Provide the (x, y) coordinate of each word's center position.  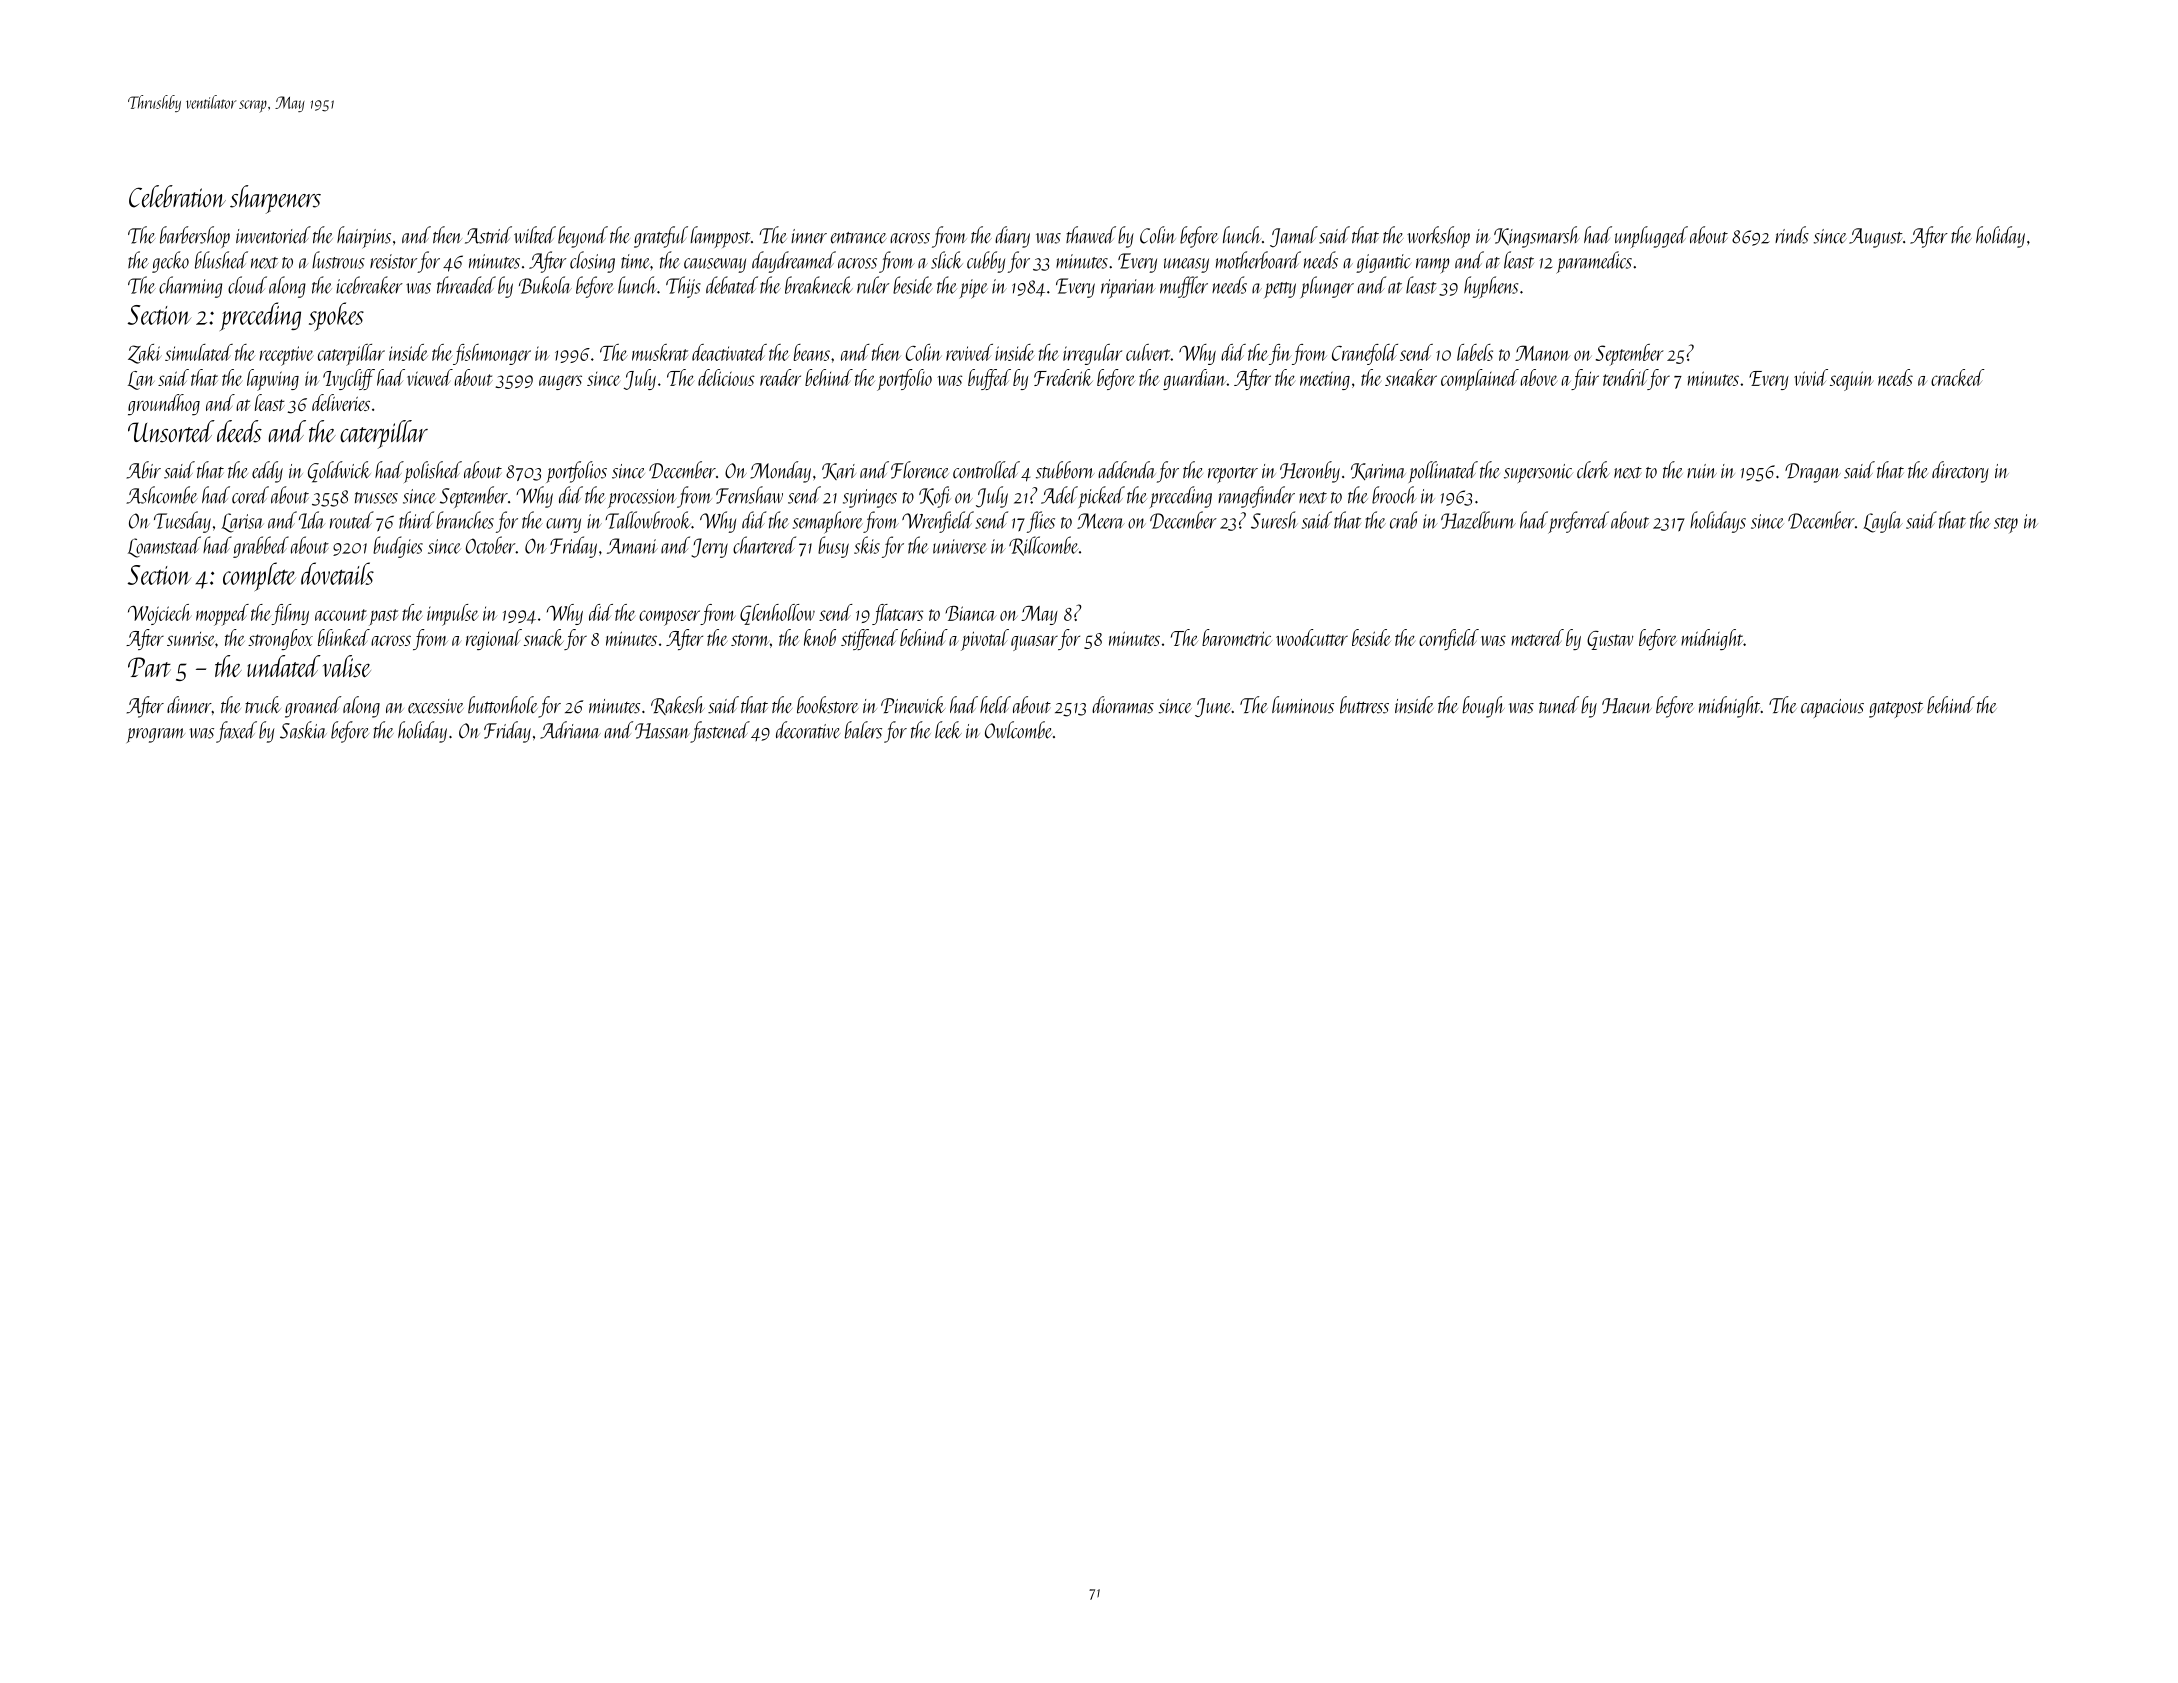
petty (1280, 290)
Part (149, 667)
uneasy (1186, 265)
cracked (1958, 377)
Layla (1883, 522)
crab (1403, 520)
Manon (1542, 353)
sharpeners (275, 199)
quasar (1034, 643)
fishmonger (492, 354)
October (490, 545)
